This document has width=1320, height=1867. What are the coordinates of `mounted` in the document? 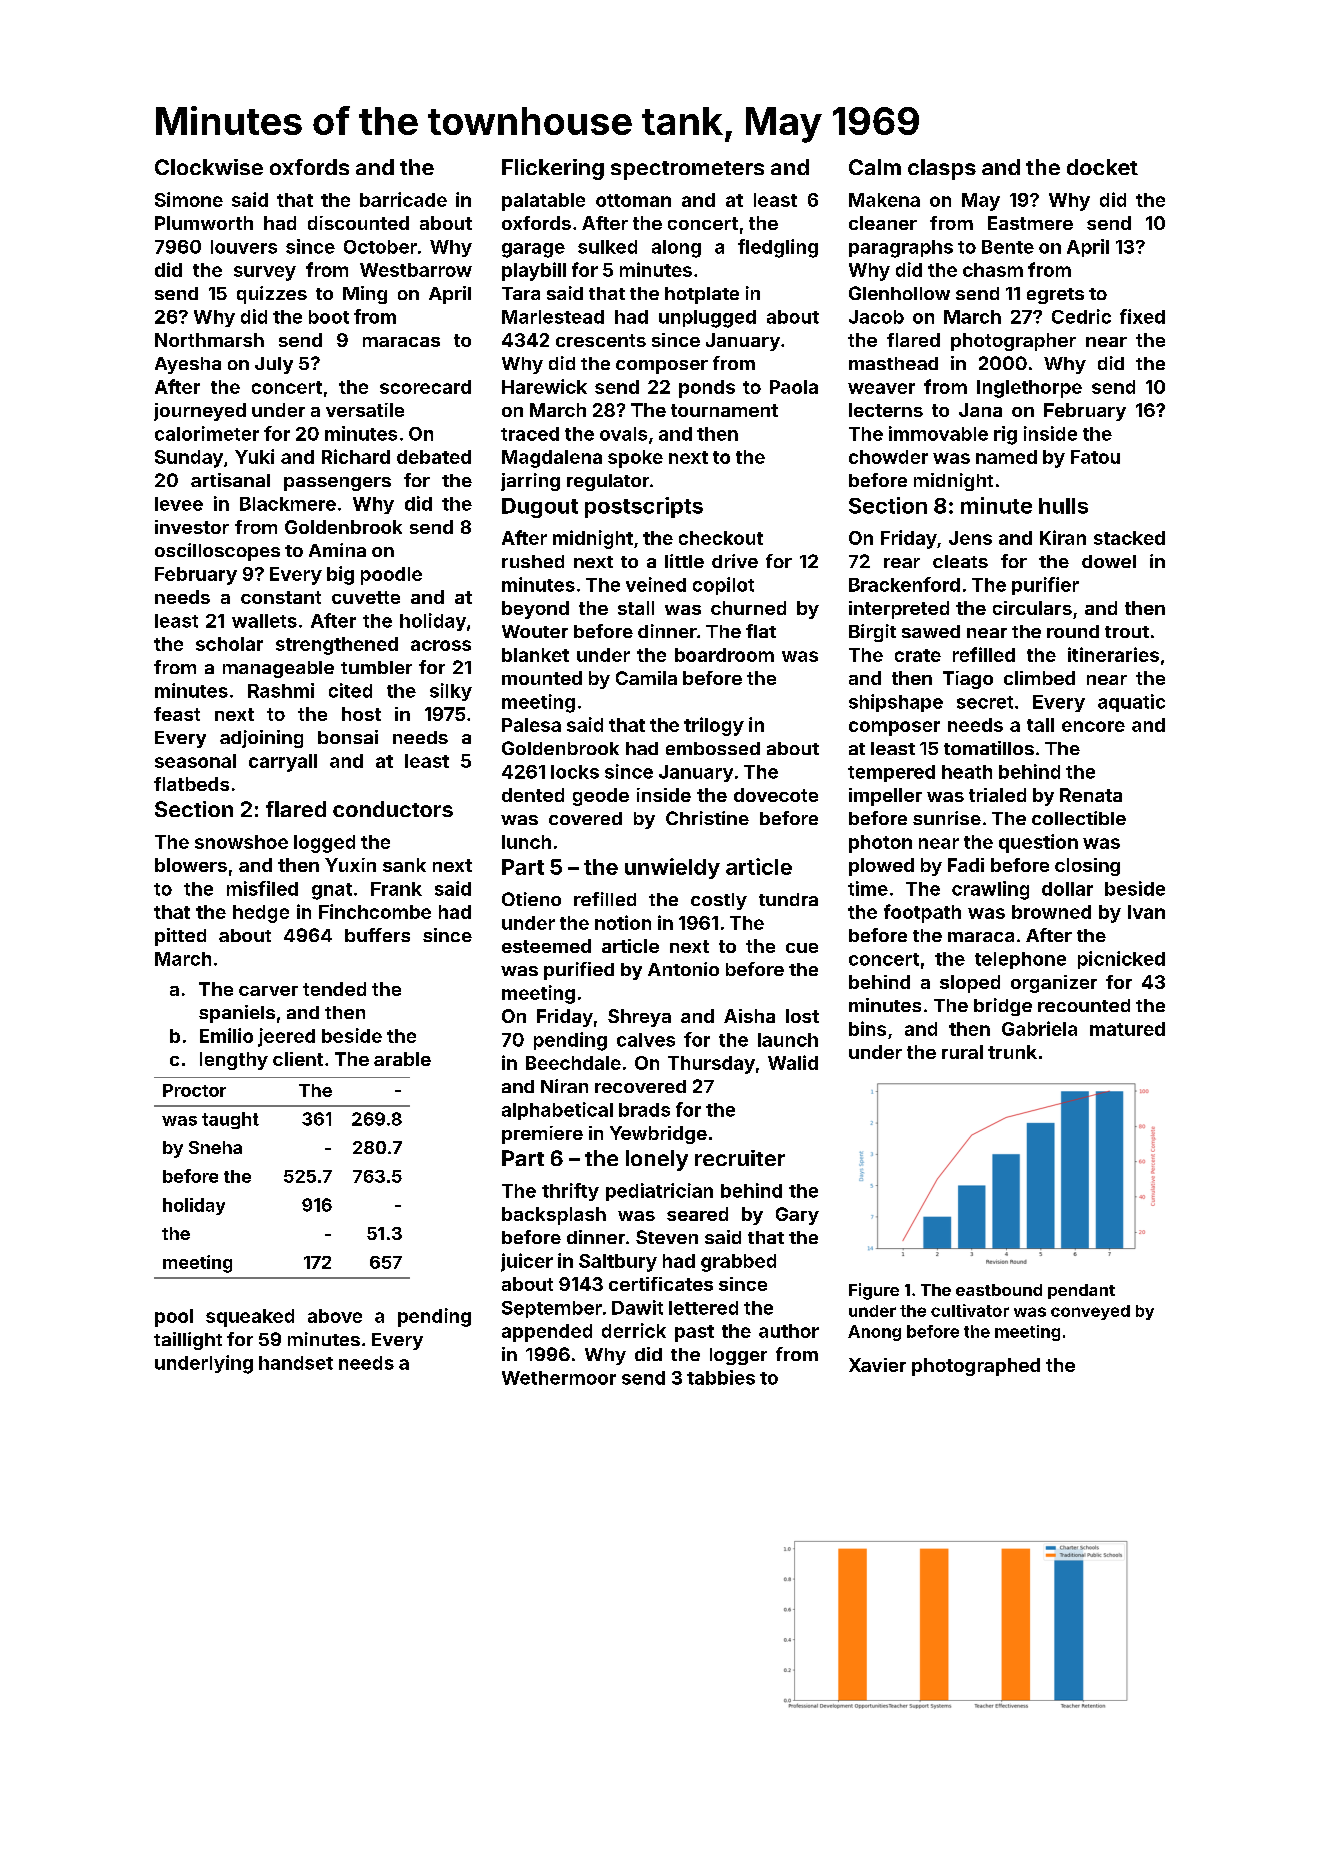 It's located at (542, 678).
